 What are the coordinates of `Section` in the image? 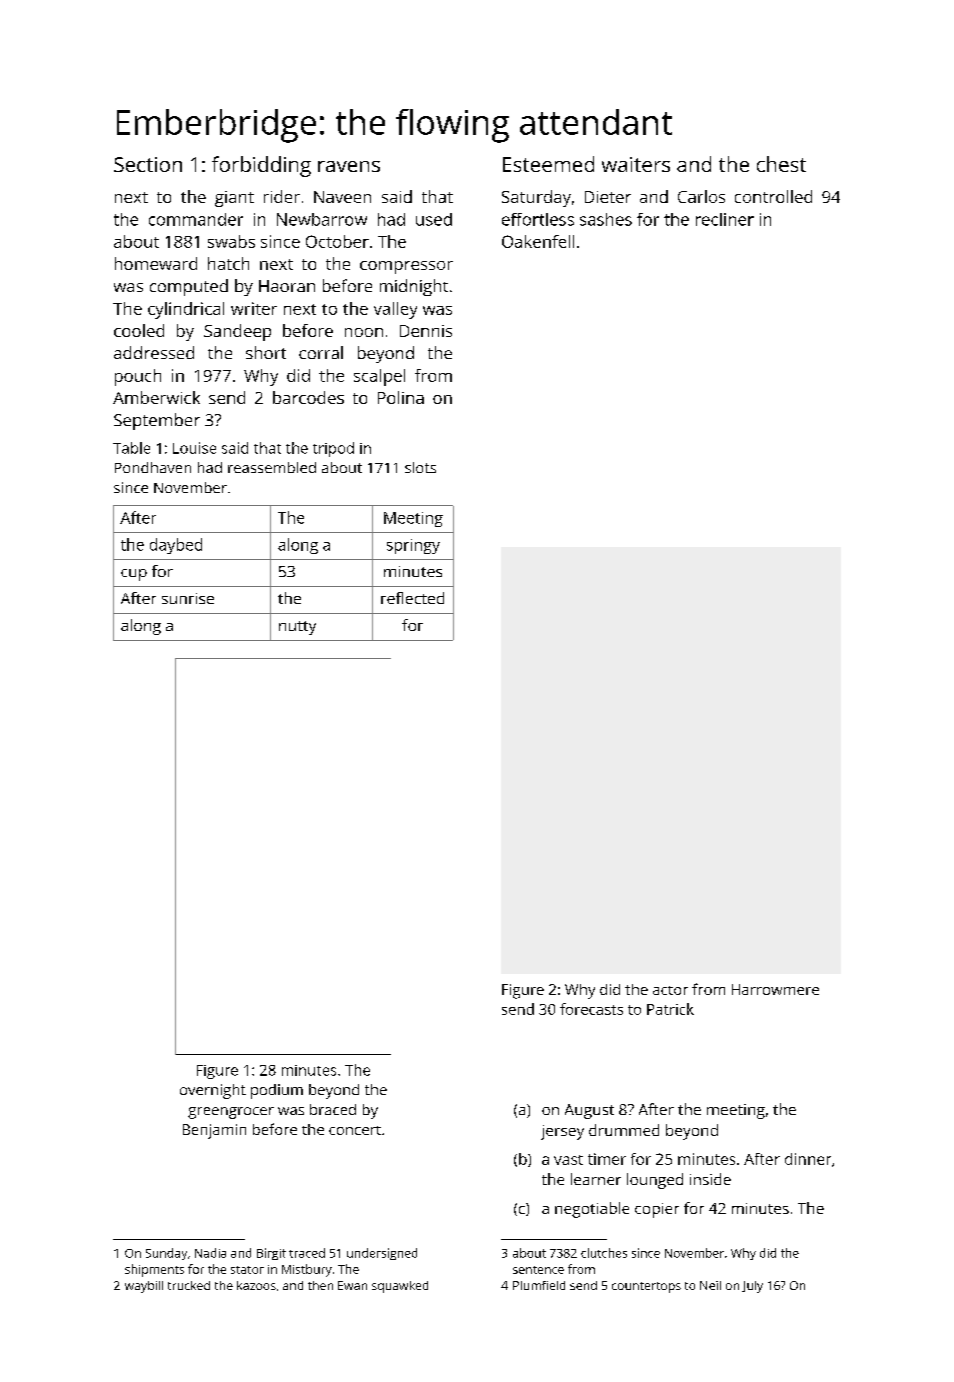 It's located at (148, 164).
